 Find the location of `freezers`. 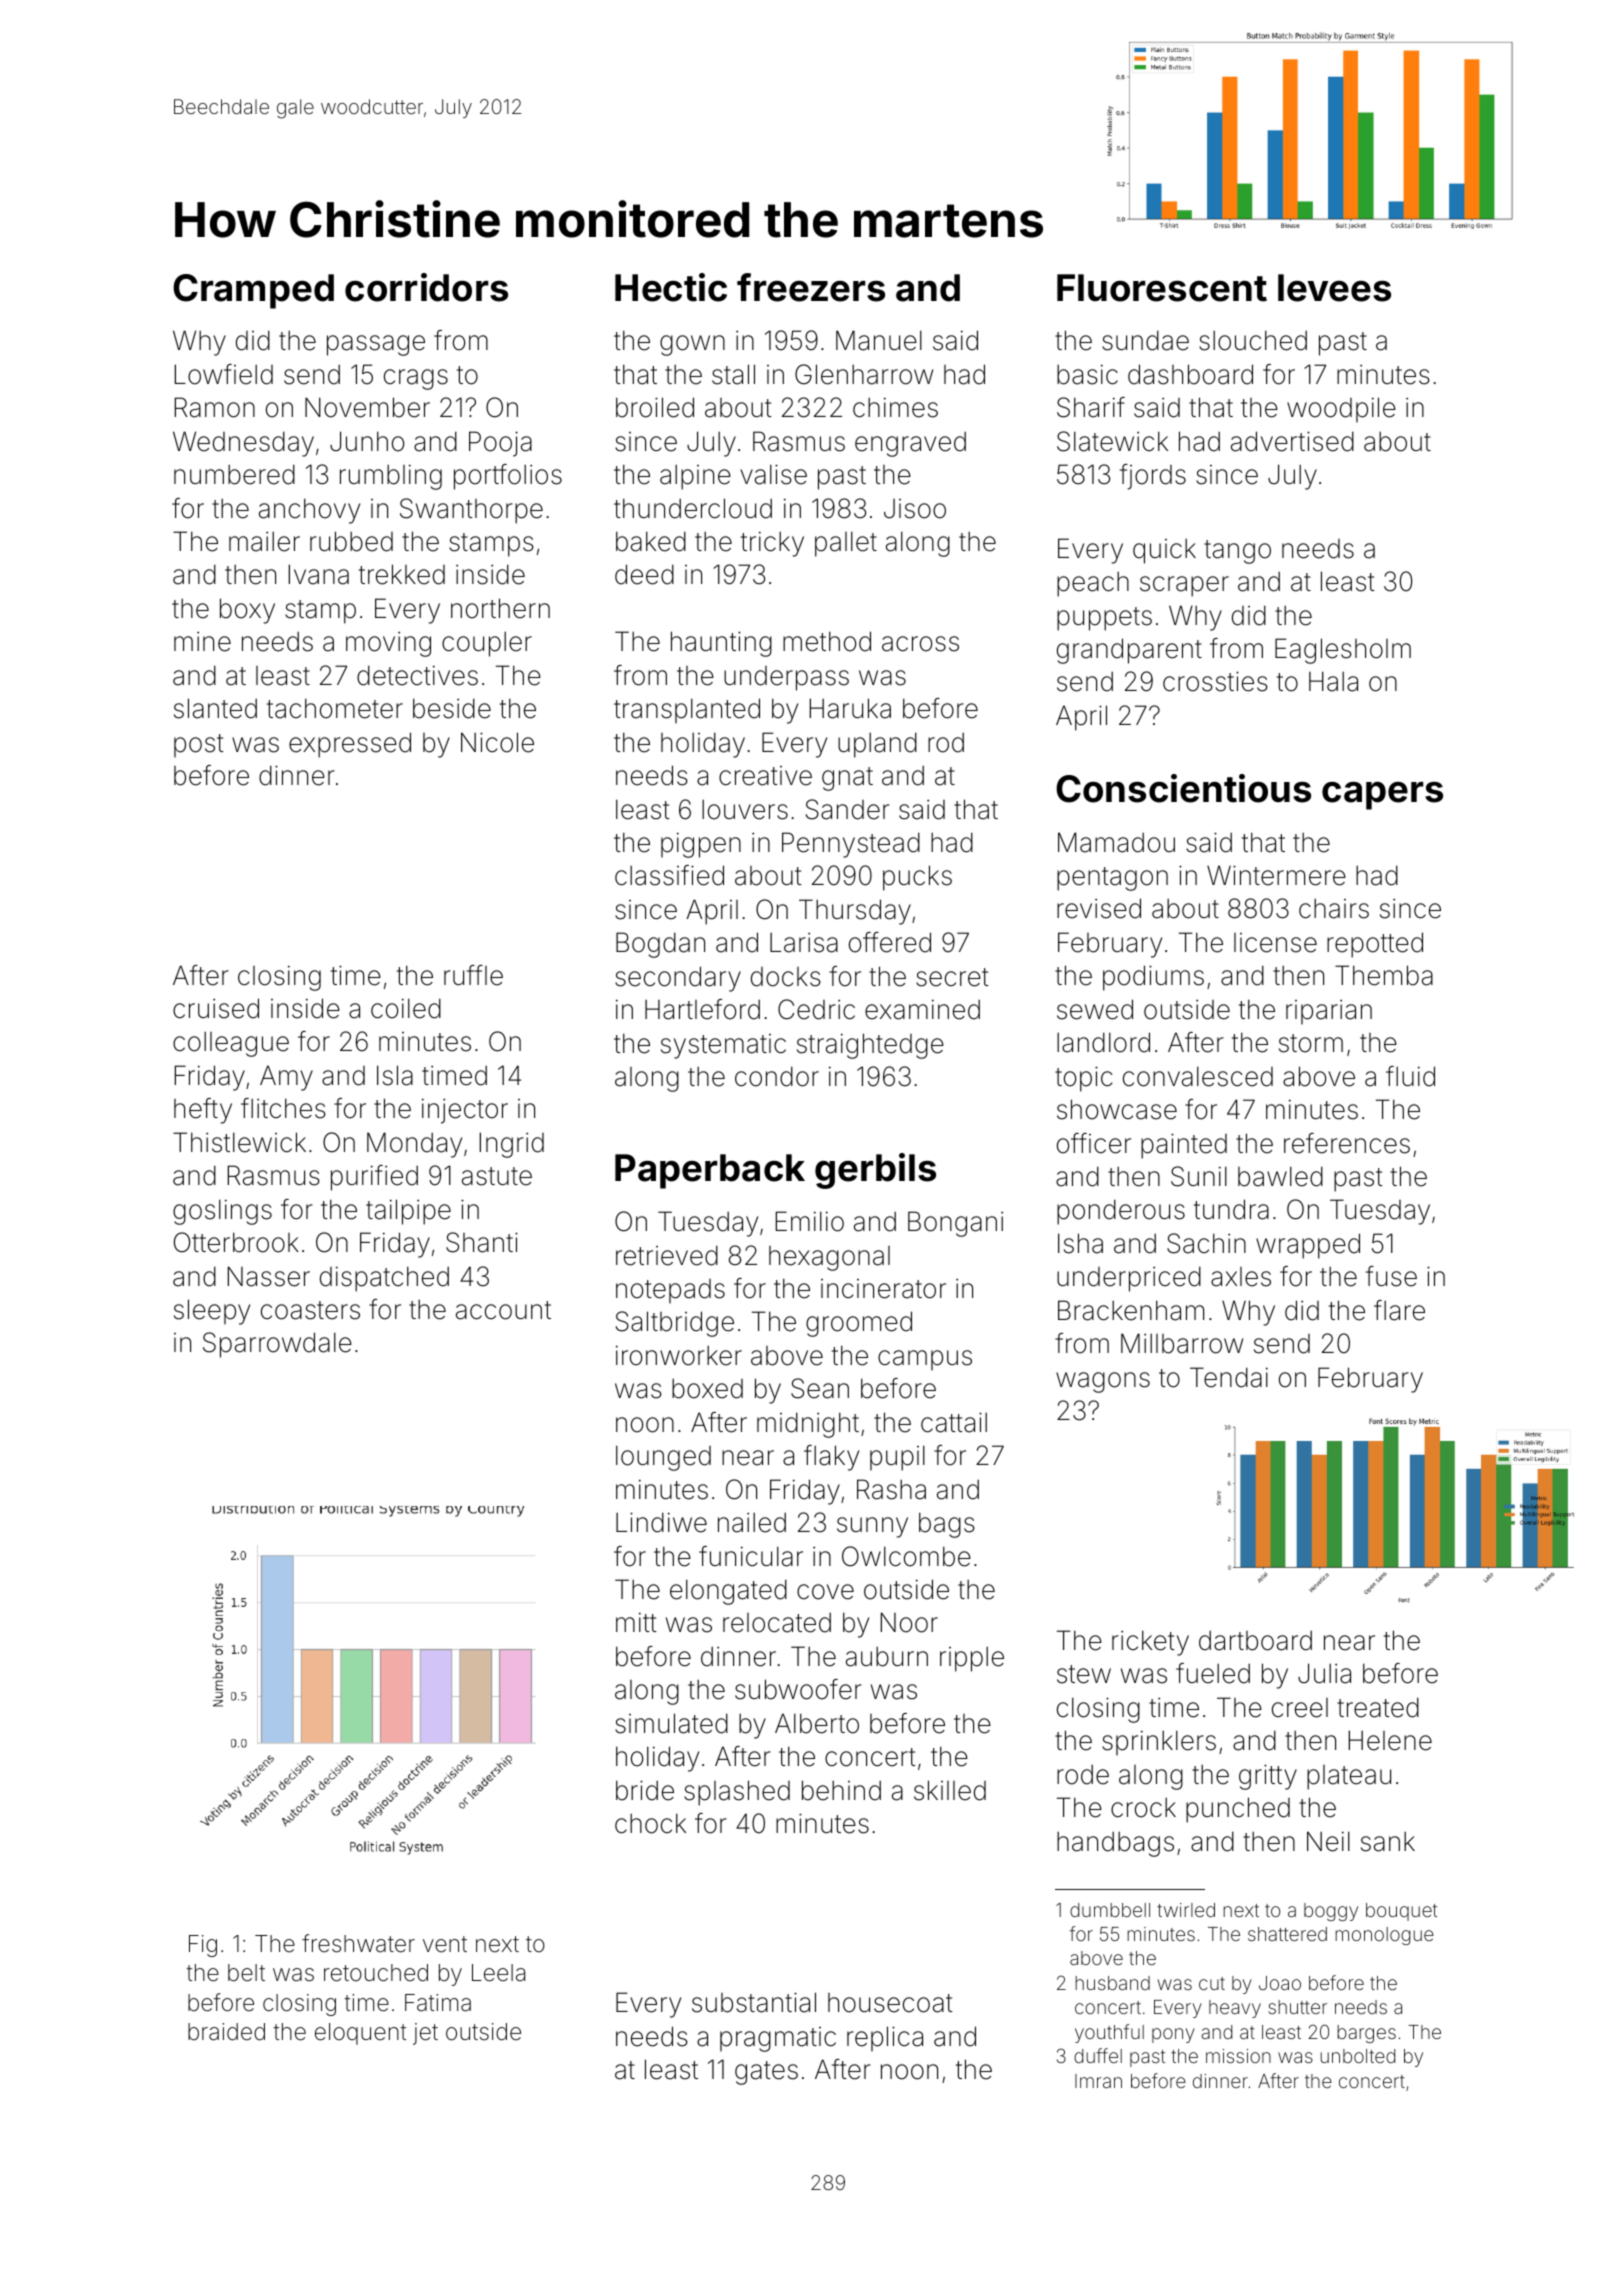

freezers is located at coordinates (811, 287).
